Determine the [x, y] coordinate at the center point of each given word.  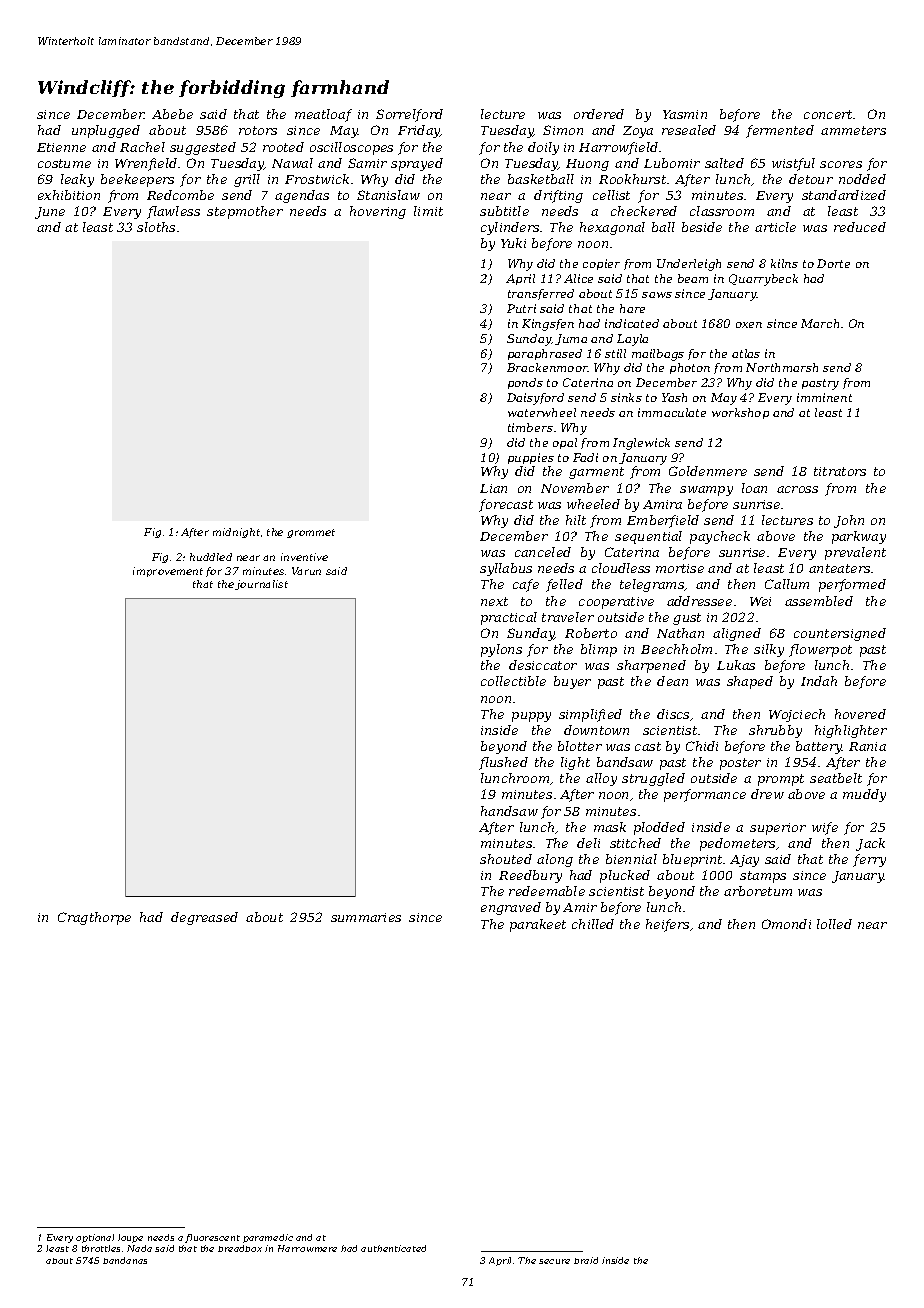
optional [95, 1238]
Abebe [172, 114]
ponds [525, 383]
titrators [840, 471]
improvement [168, 572]
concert [829, 114]
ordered [599, 114]
